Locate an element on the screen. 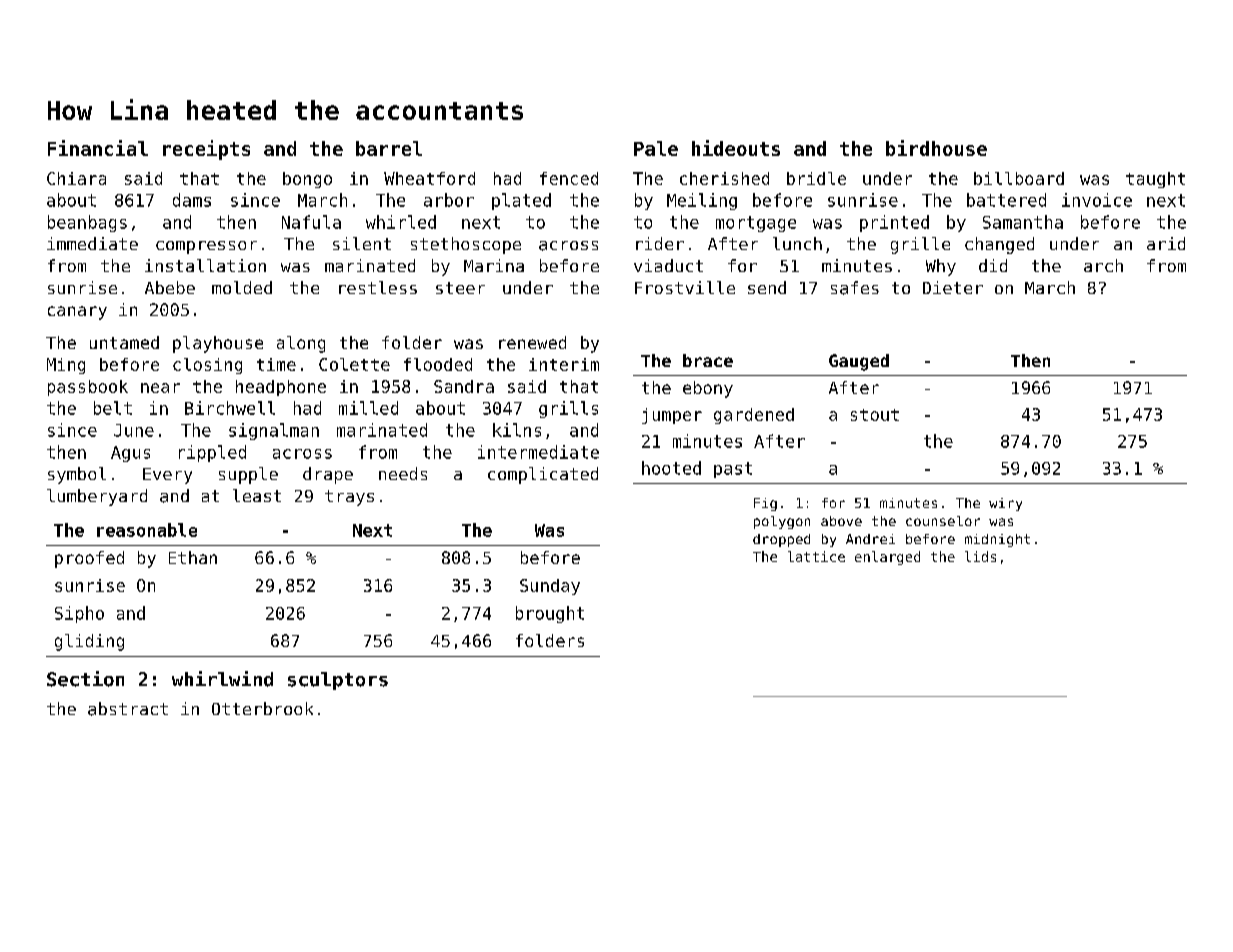  canary is located at coordinates (77, 313).
